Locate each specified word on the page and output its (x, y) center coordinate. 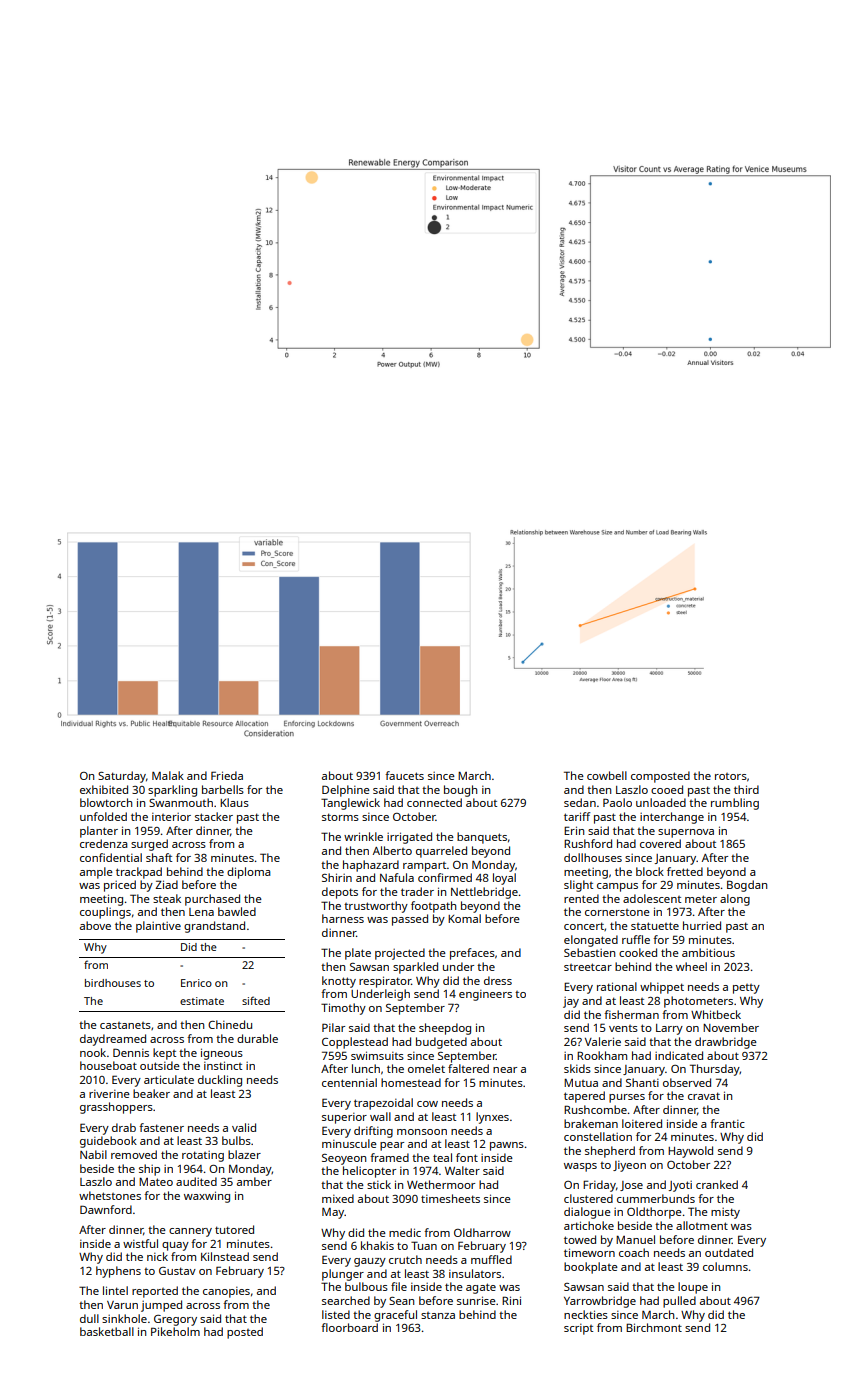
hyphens (118, 1272)
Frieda (227, 775)
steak (167, 898)
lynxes (492, 1118)
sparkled (415, 968)
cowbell (607, 775)
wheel (691, 966)
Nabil (93, 1154)
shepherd (610, 1152)
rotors (731, 776)
